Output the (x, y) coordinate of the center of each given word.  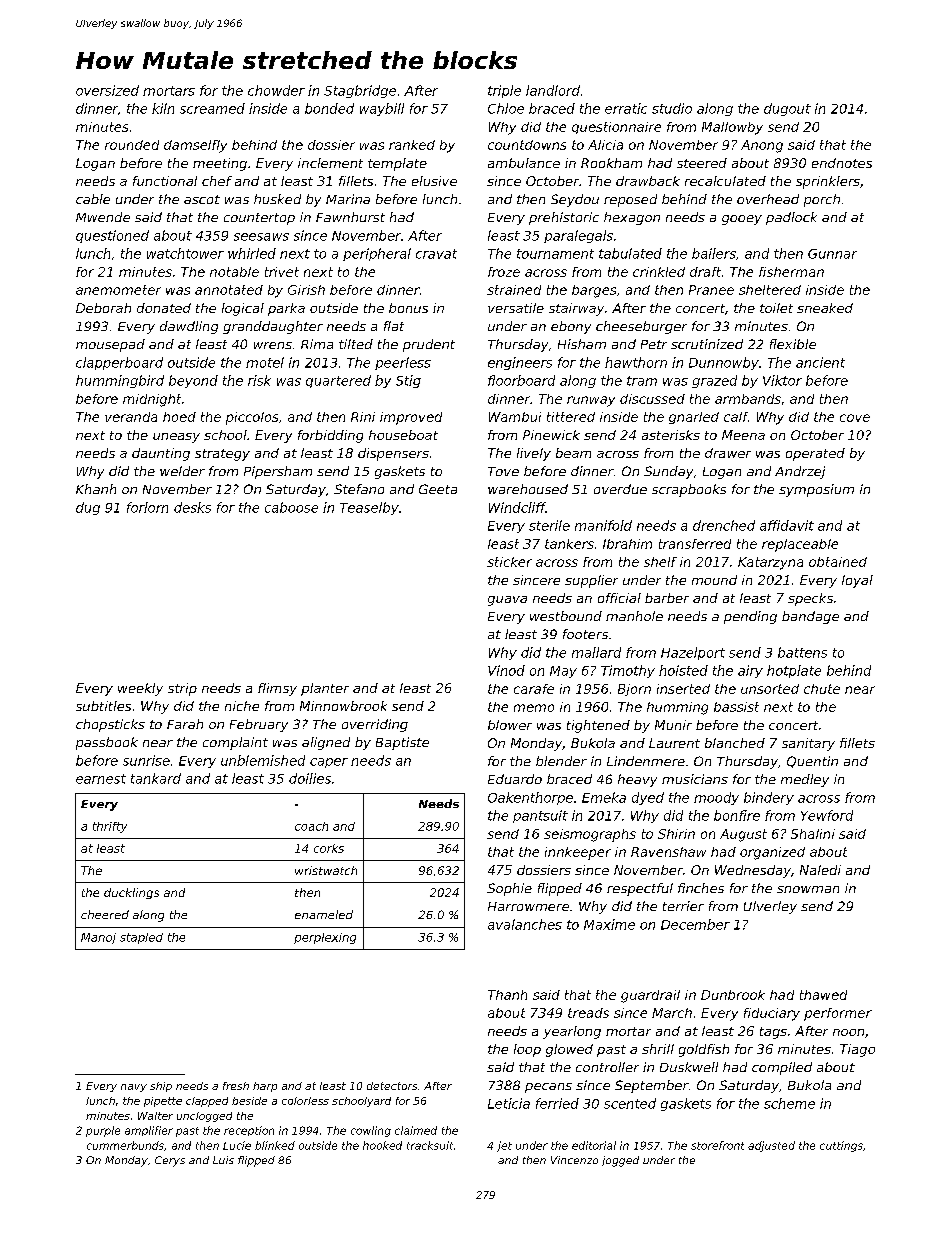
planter (325, 689)
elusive (434, 181)
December (695, 924)
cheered (105, 914)
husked (277, 199)
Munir (673, 725)
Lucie (237, 1145)
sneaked (825, 308)
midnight (152, 400)
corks (329, 848)
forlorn (147, 507)
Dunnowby (724, 363)
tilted (356, 344)
